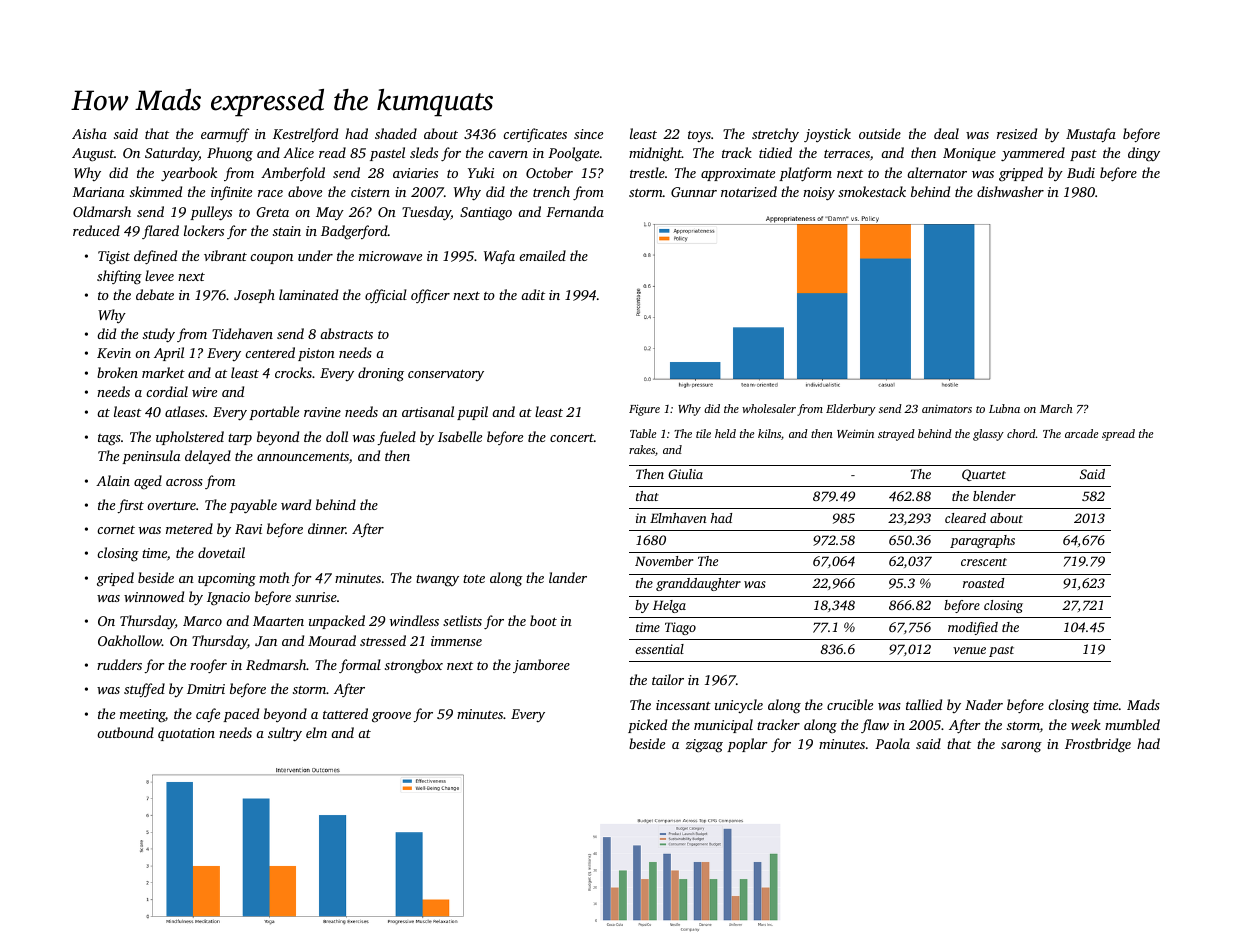  Describe the element at coordinates (769, 408) in the page. I see `wholesaler` at that location.
